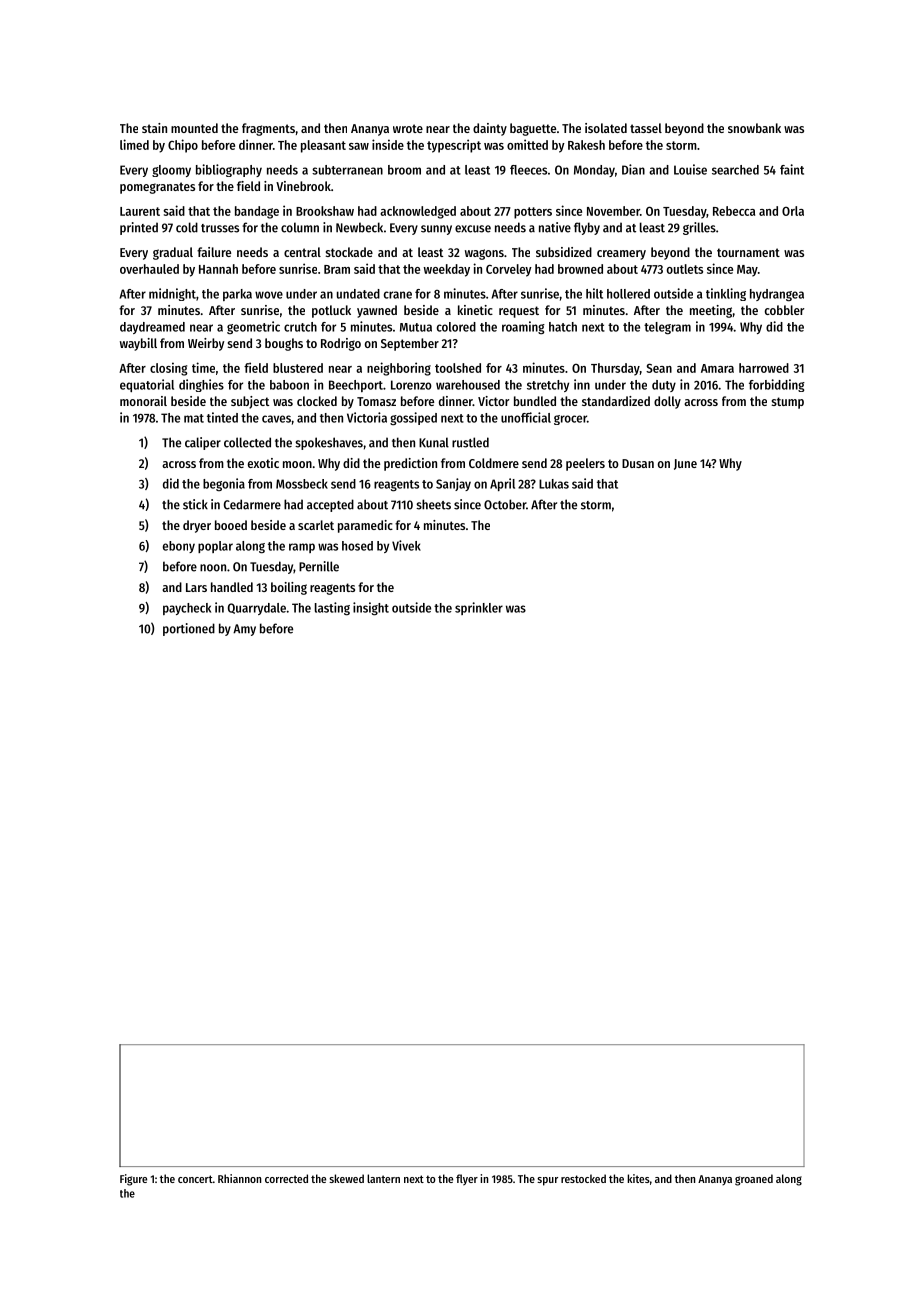 This page has height=1308, width=924. What do you see at coordinates (638, 463) in the page?
I see `Dusan` at bounding box center [638, 463].
